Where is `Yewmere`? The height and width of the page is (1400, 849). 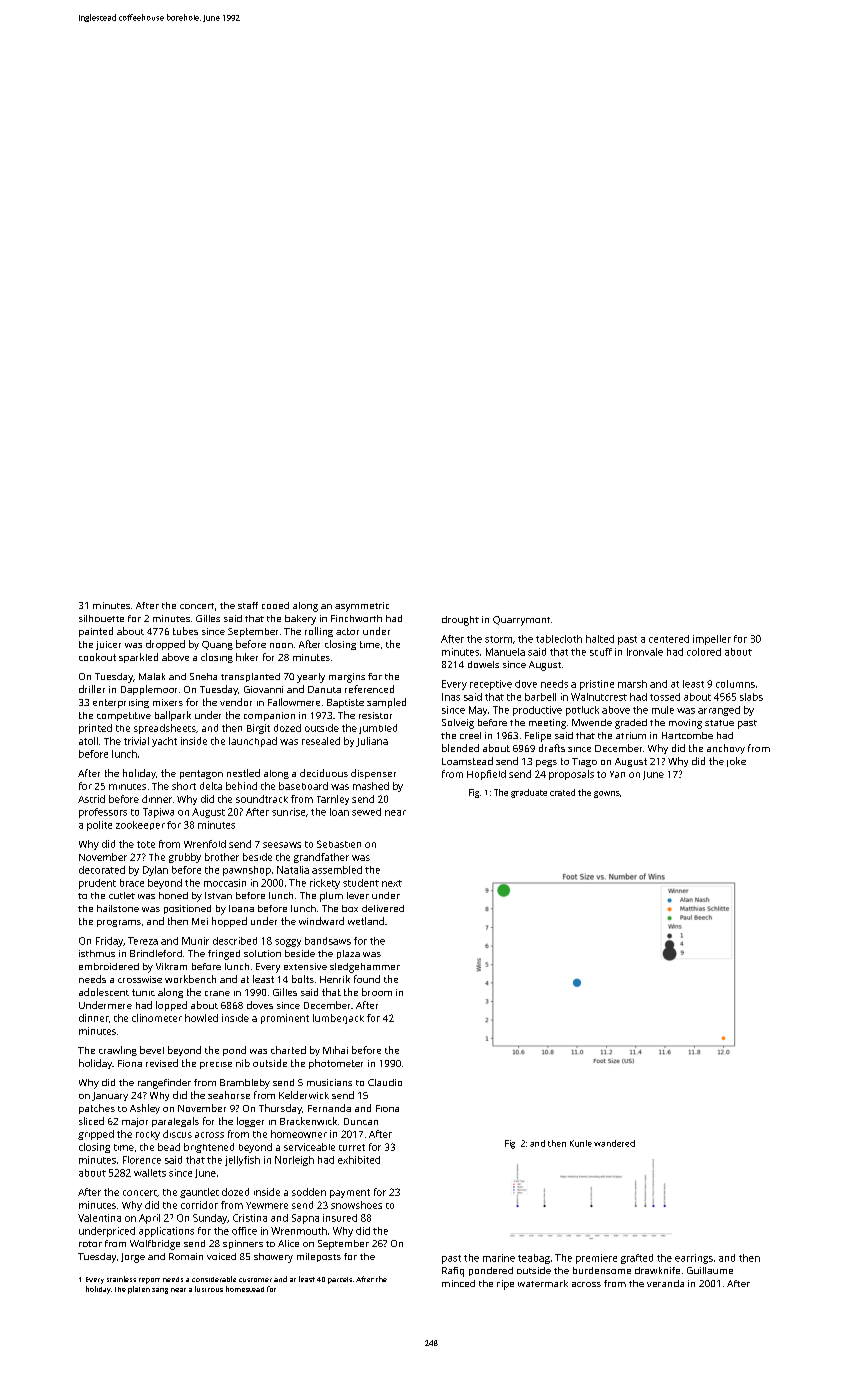 Yewmere is located at coordinates (267, 1205).
